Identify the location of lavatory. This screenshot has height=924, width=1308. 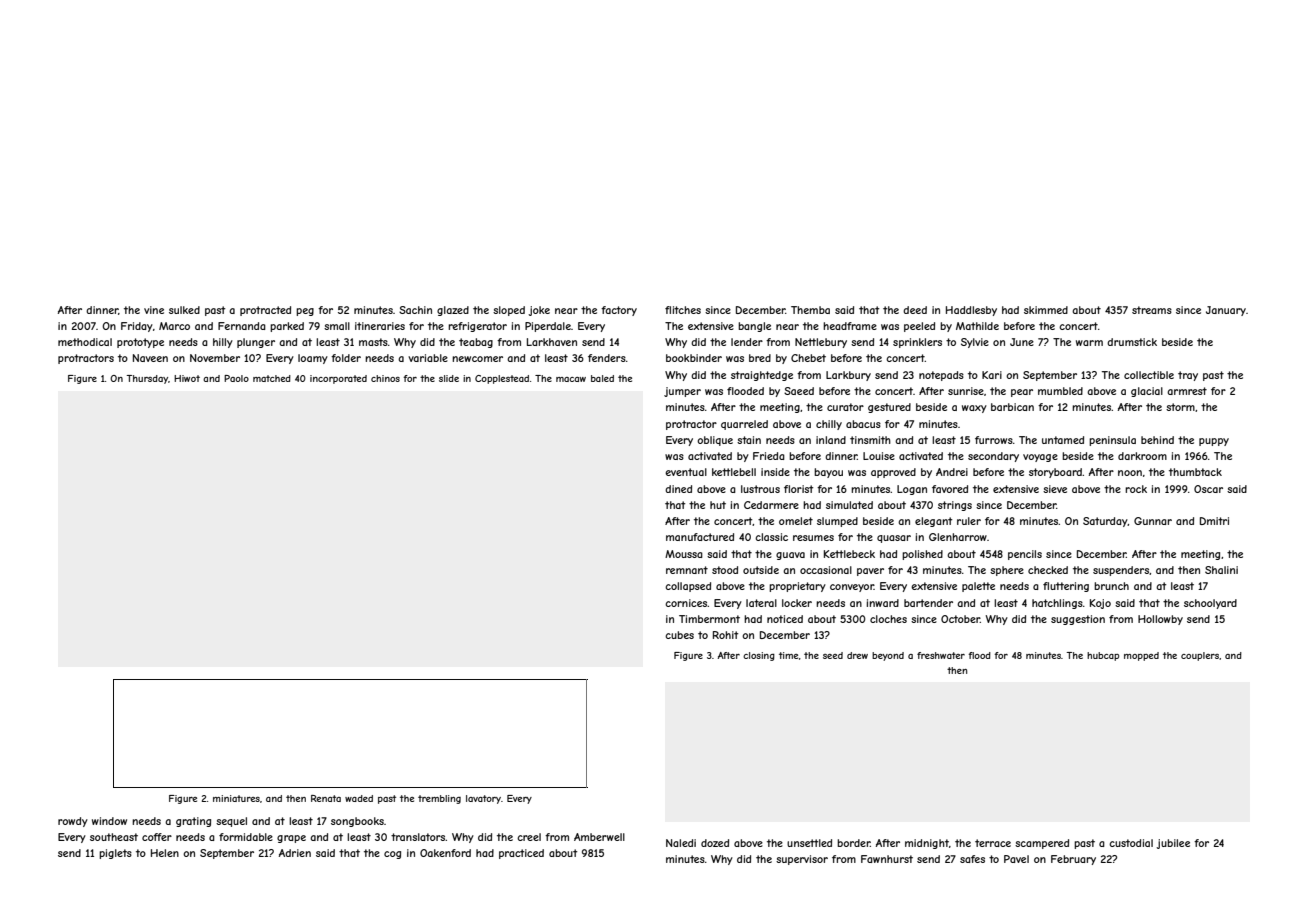
(483, 799).
